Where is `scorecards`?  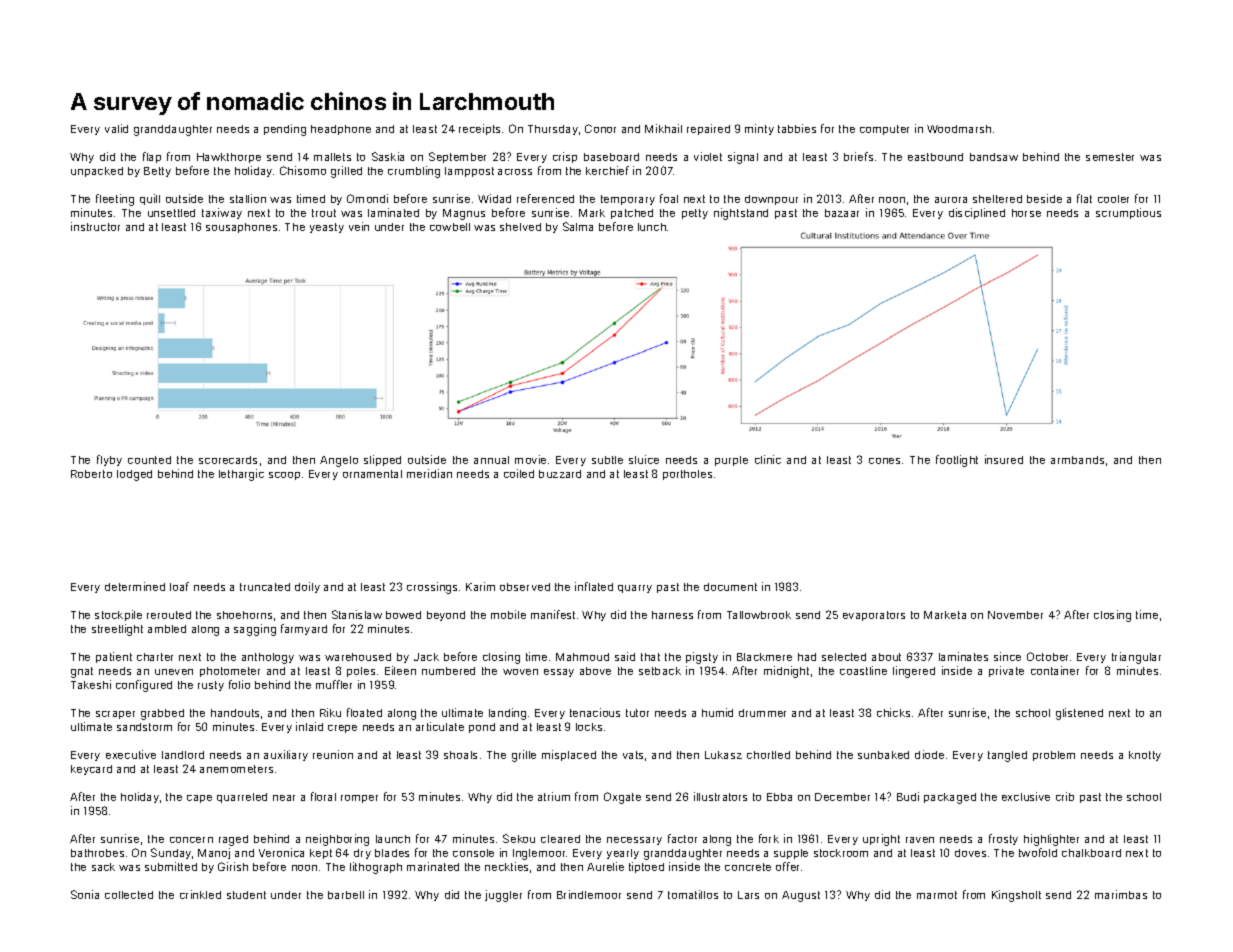 scorecards is located at coordinates (228, 460).
